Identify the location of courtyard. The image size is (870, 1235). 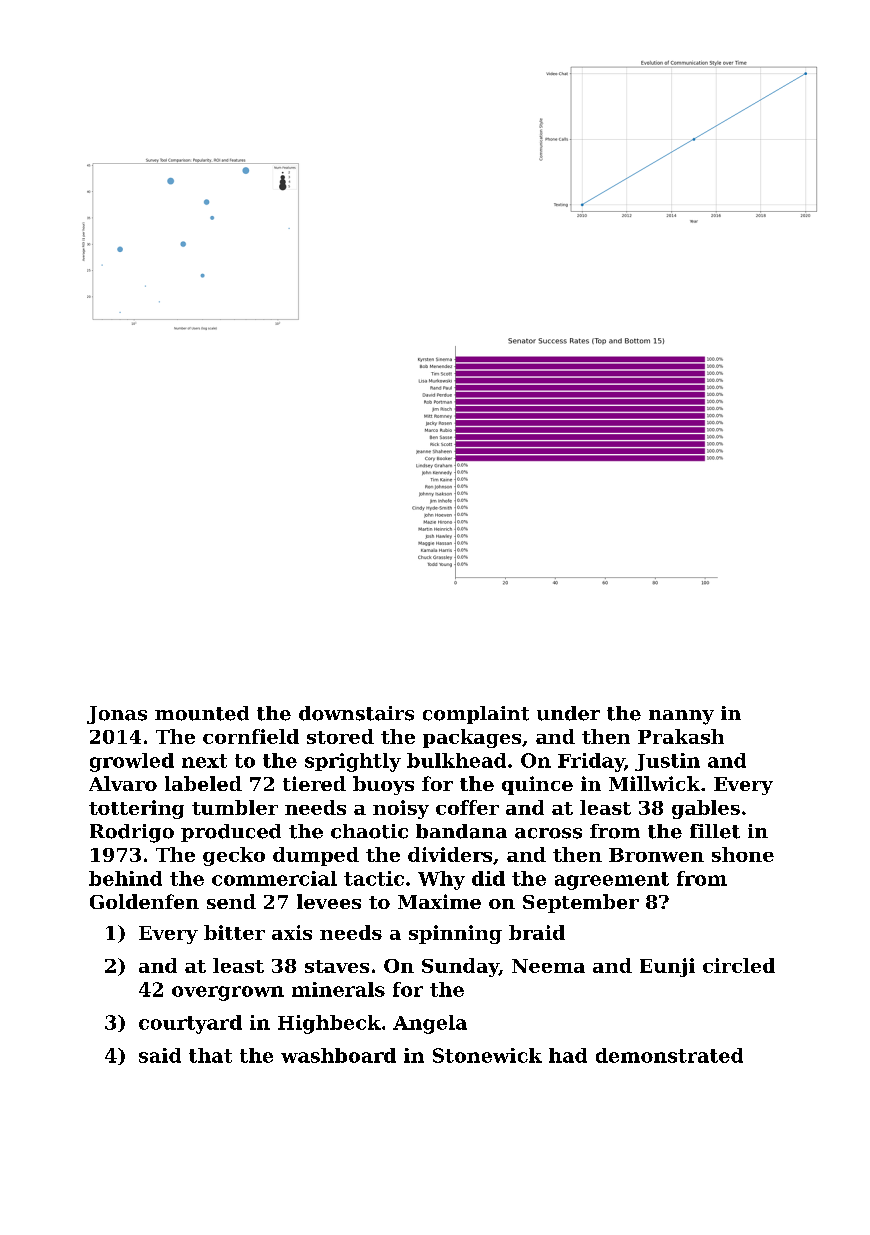
(190, 1024).
